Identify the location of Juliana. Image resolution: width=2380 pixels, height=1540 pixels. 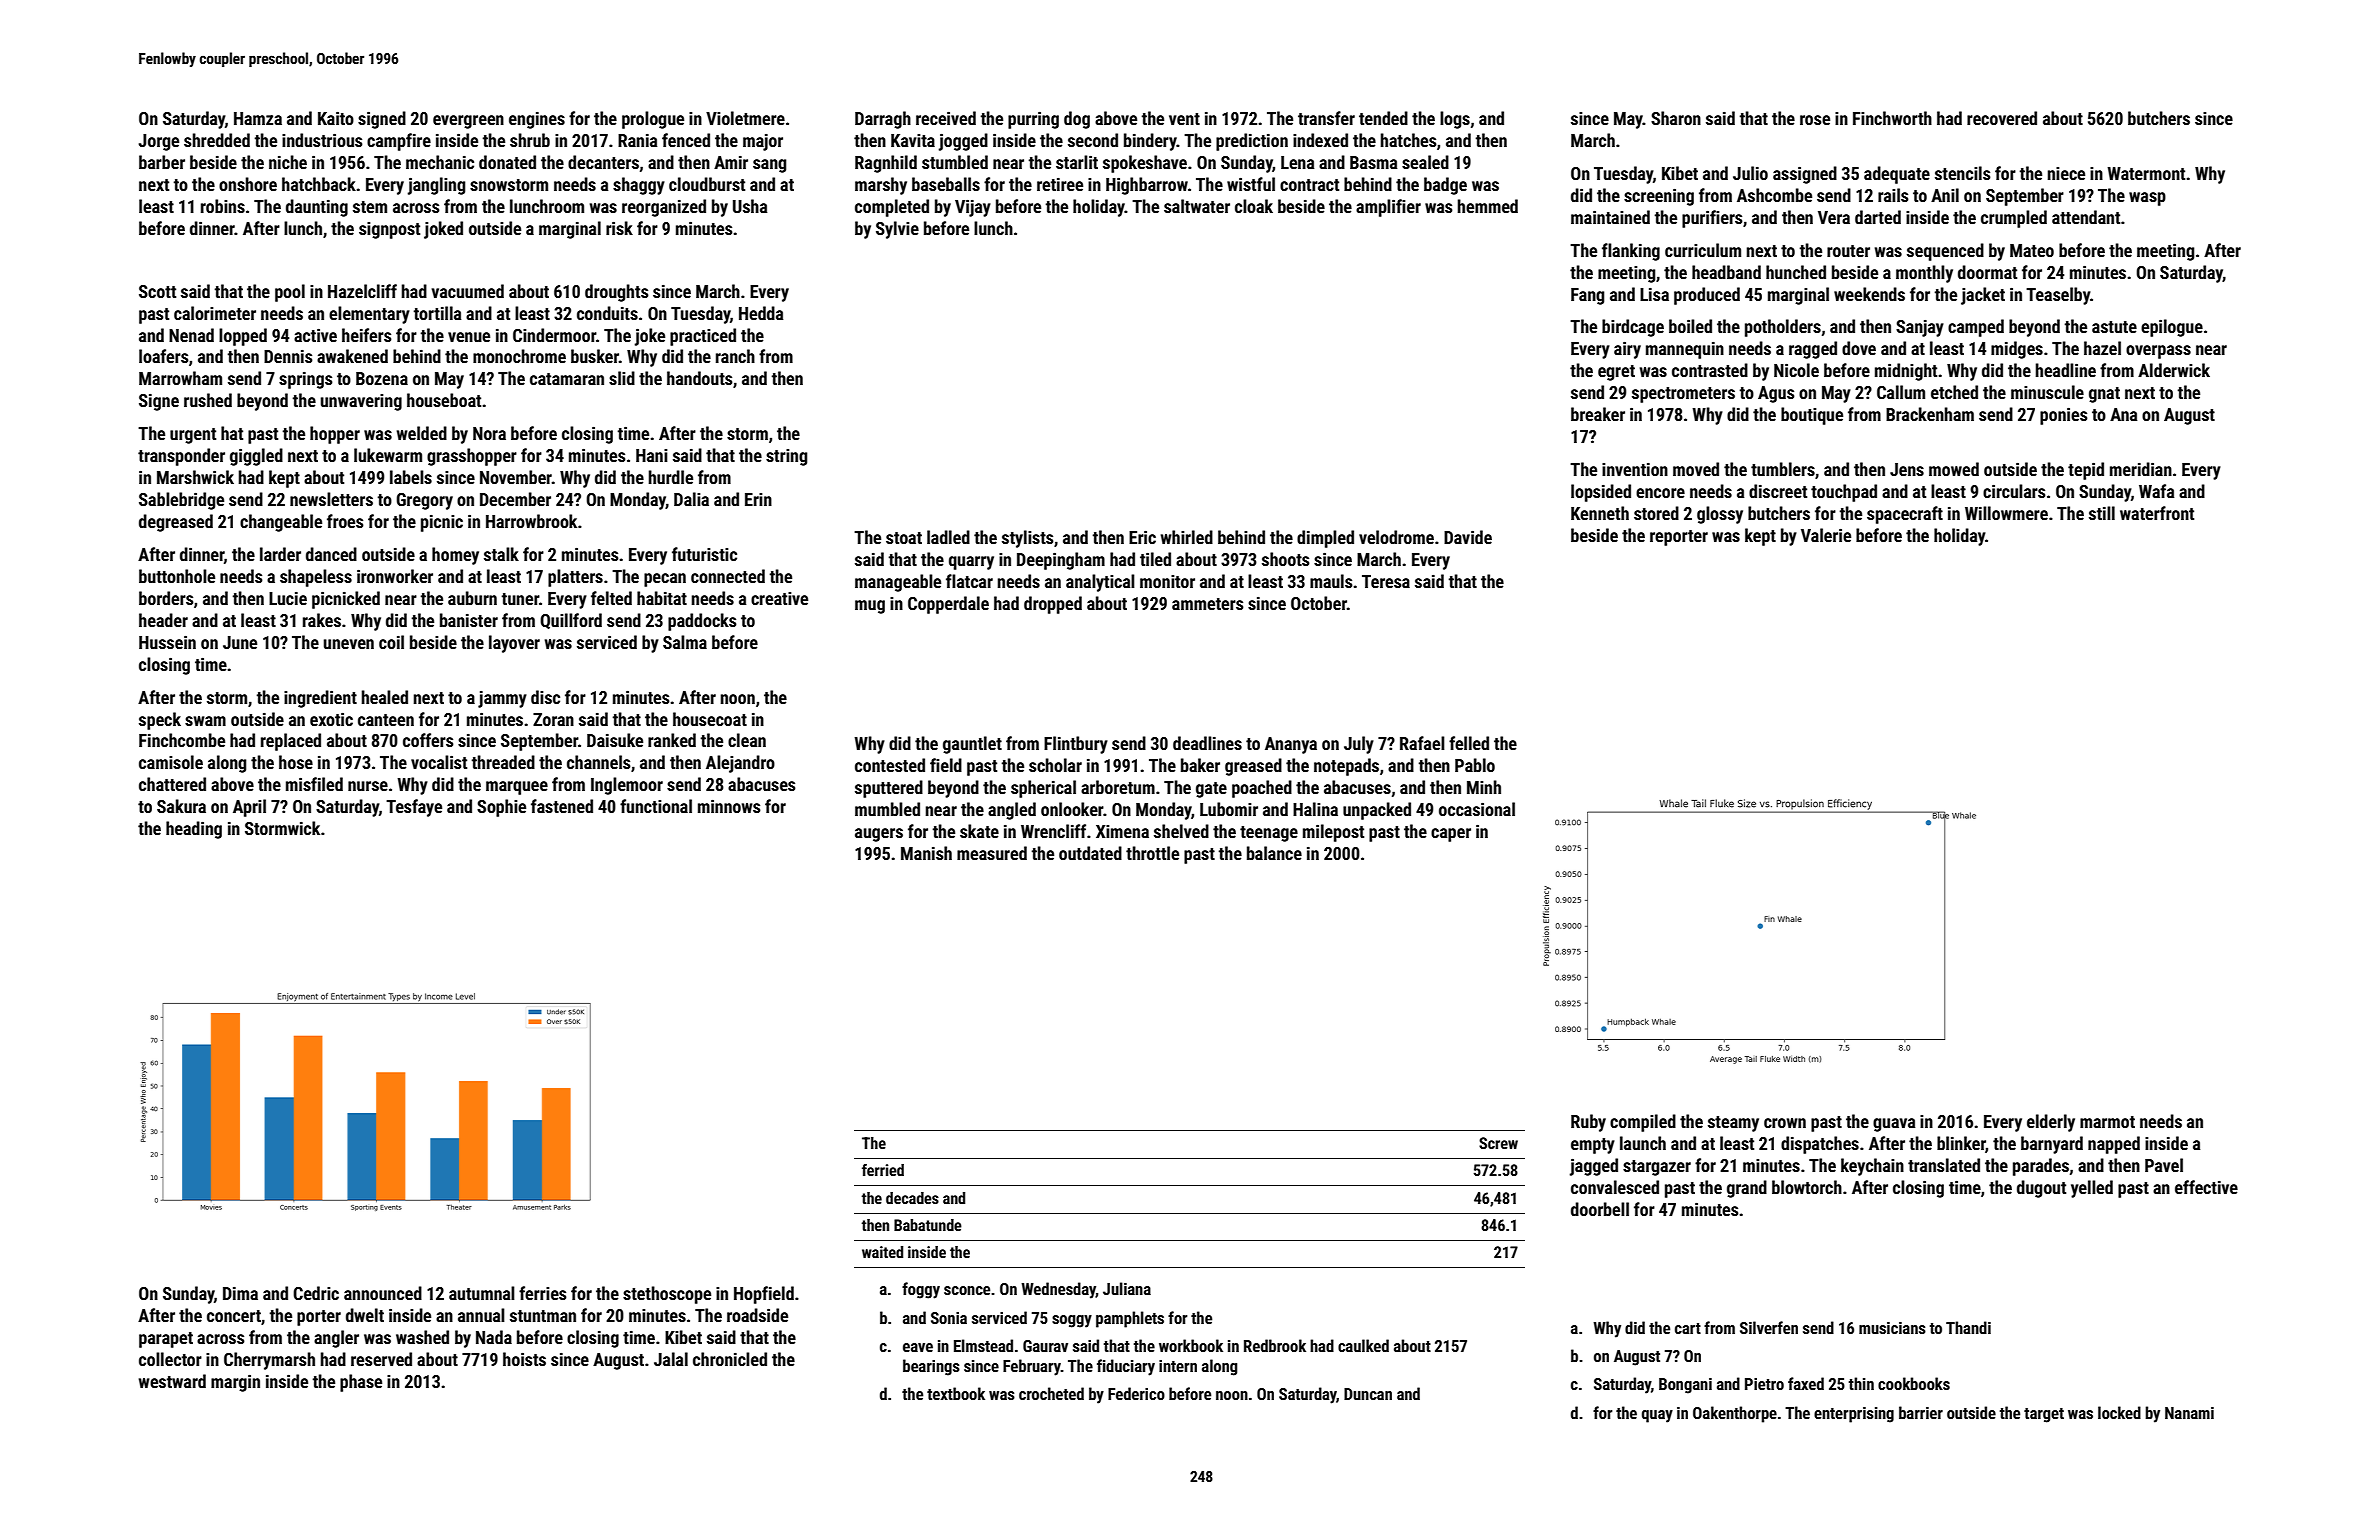
(1127, 1288).
